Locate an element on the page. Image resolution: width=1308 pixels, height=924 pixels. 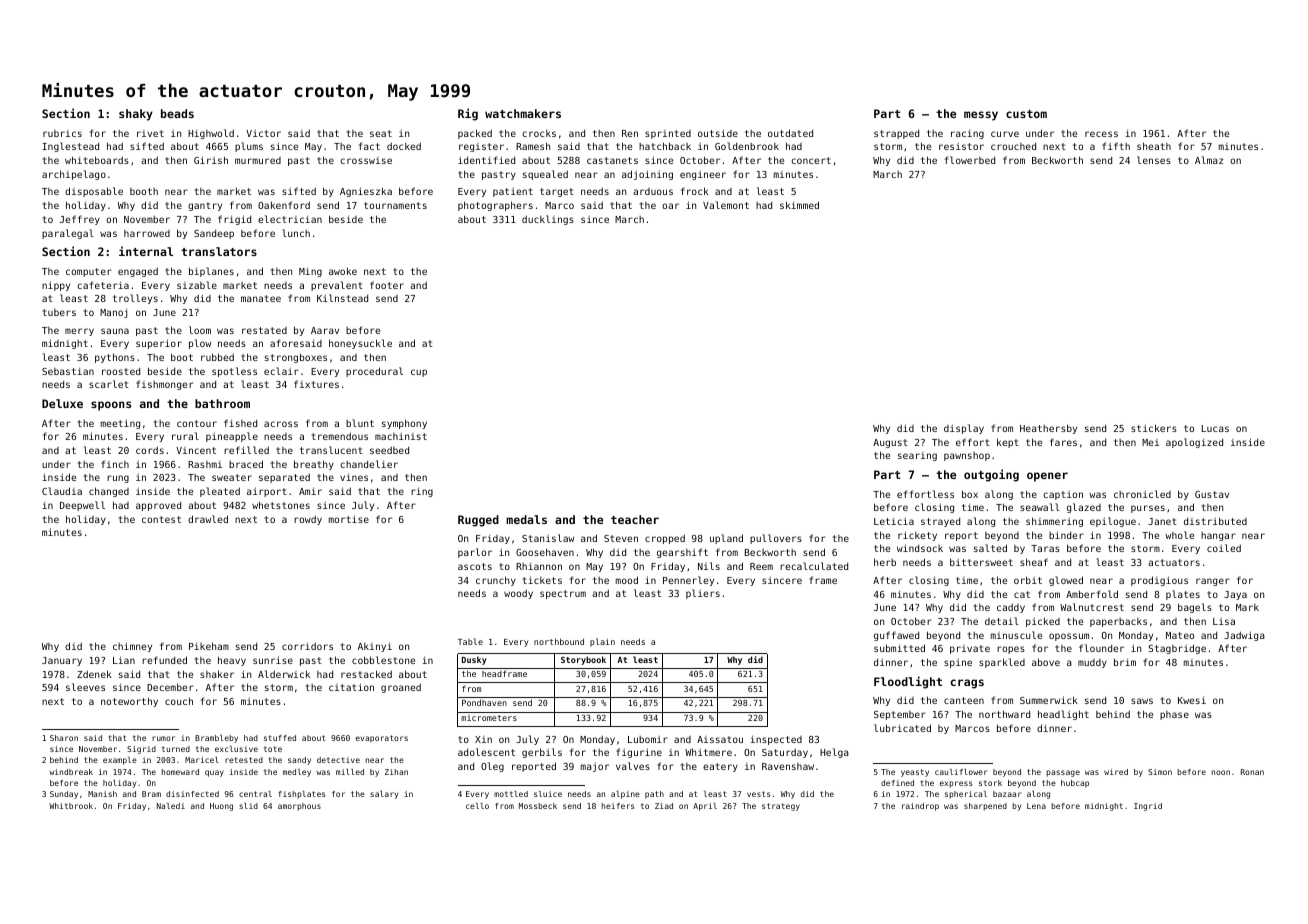
guffawed is located at coordinates (896, 636).
